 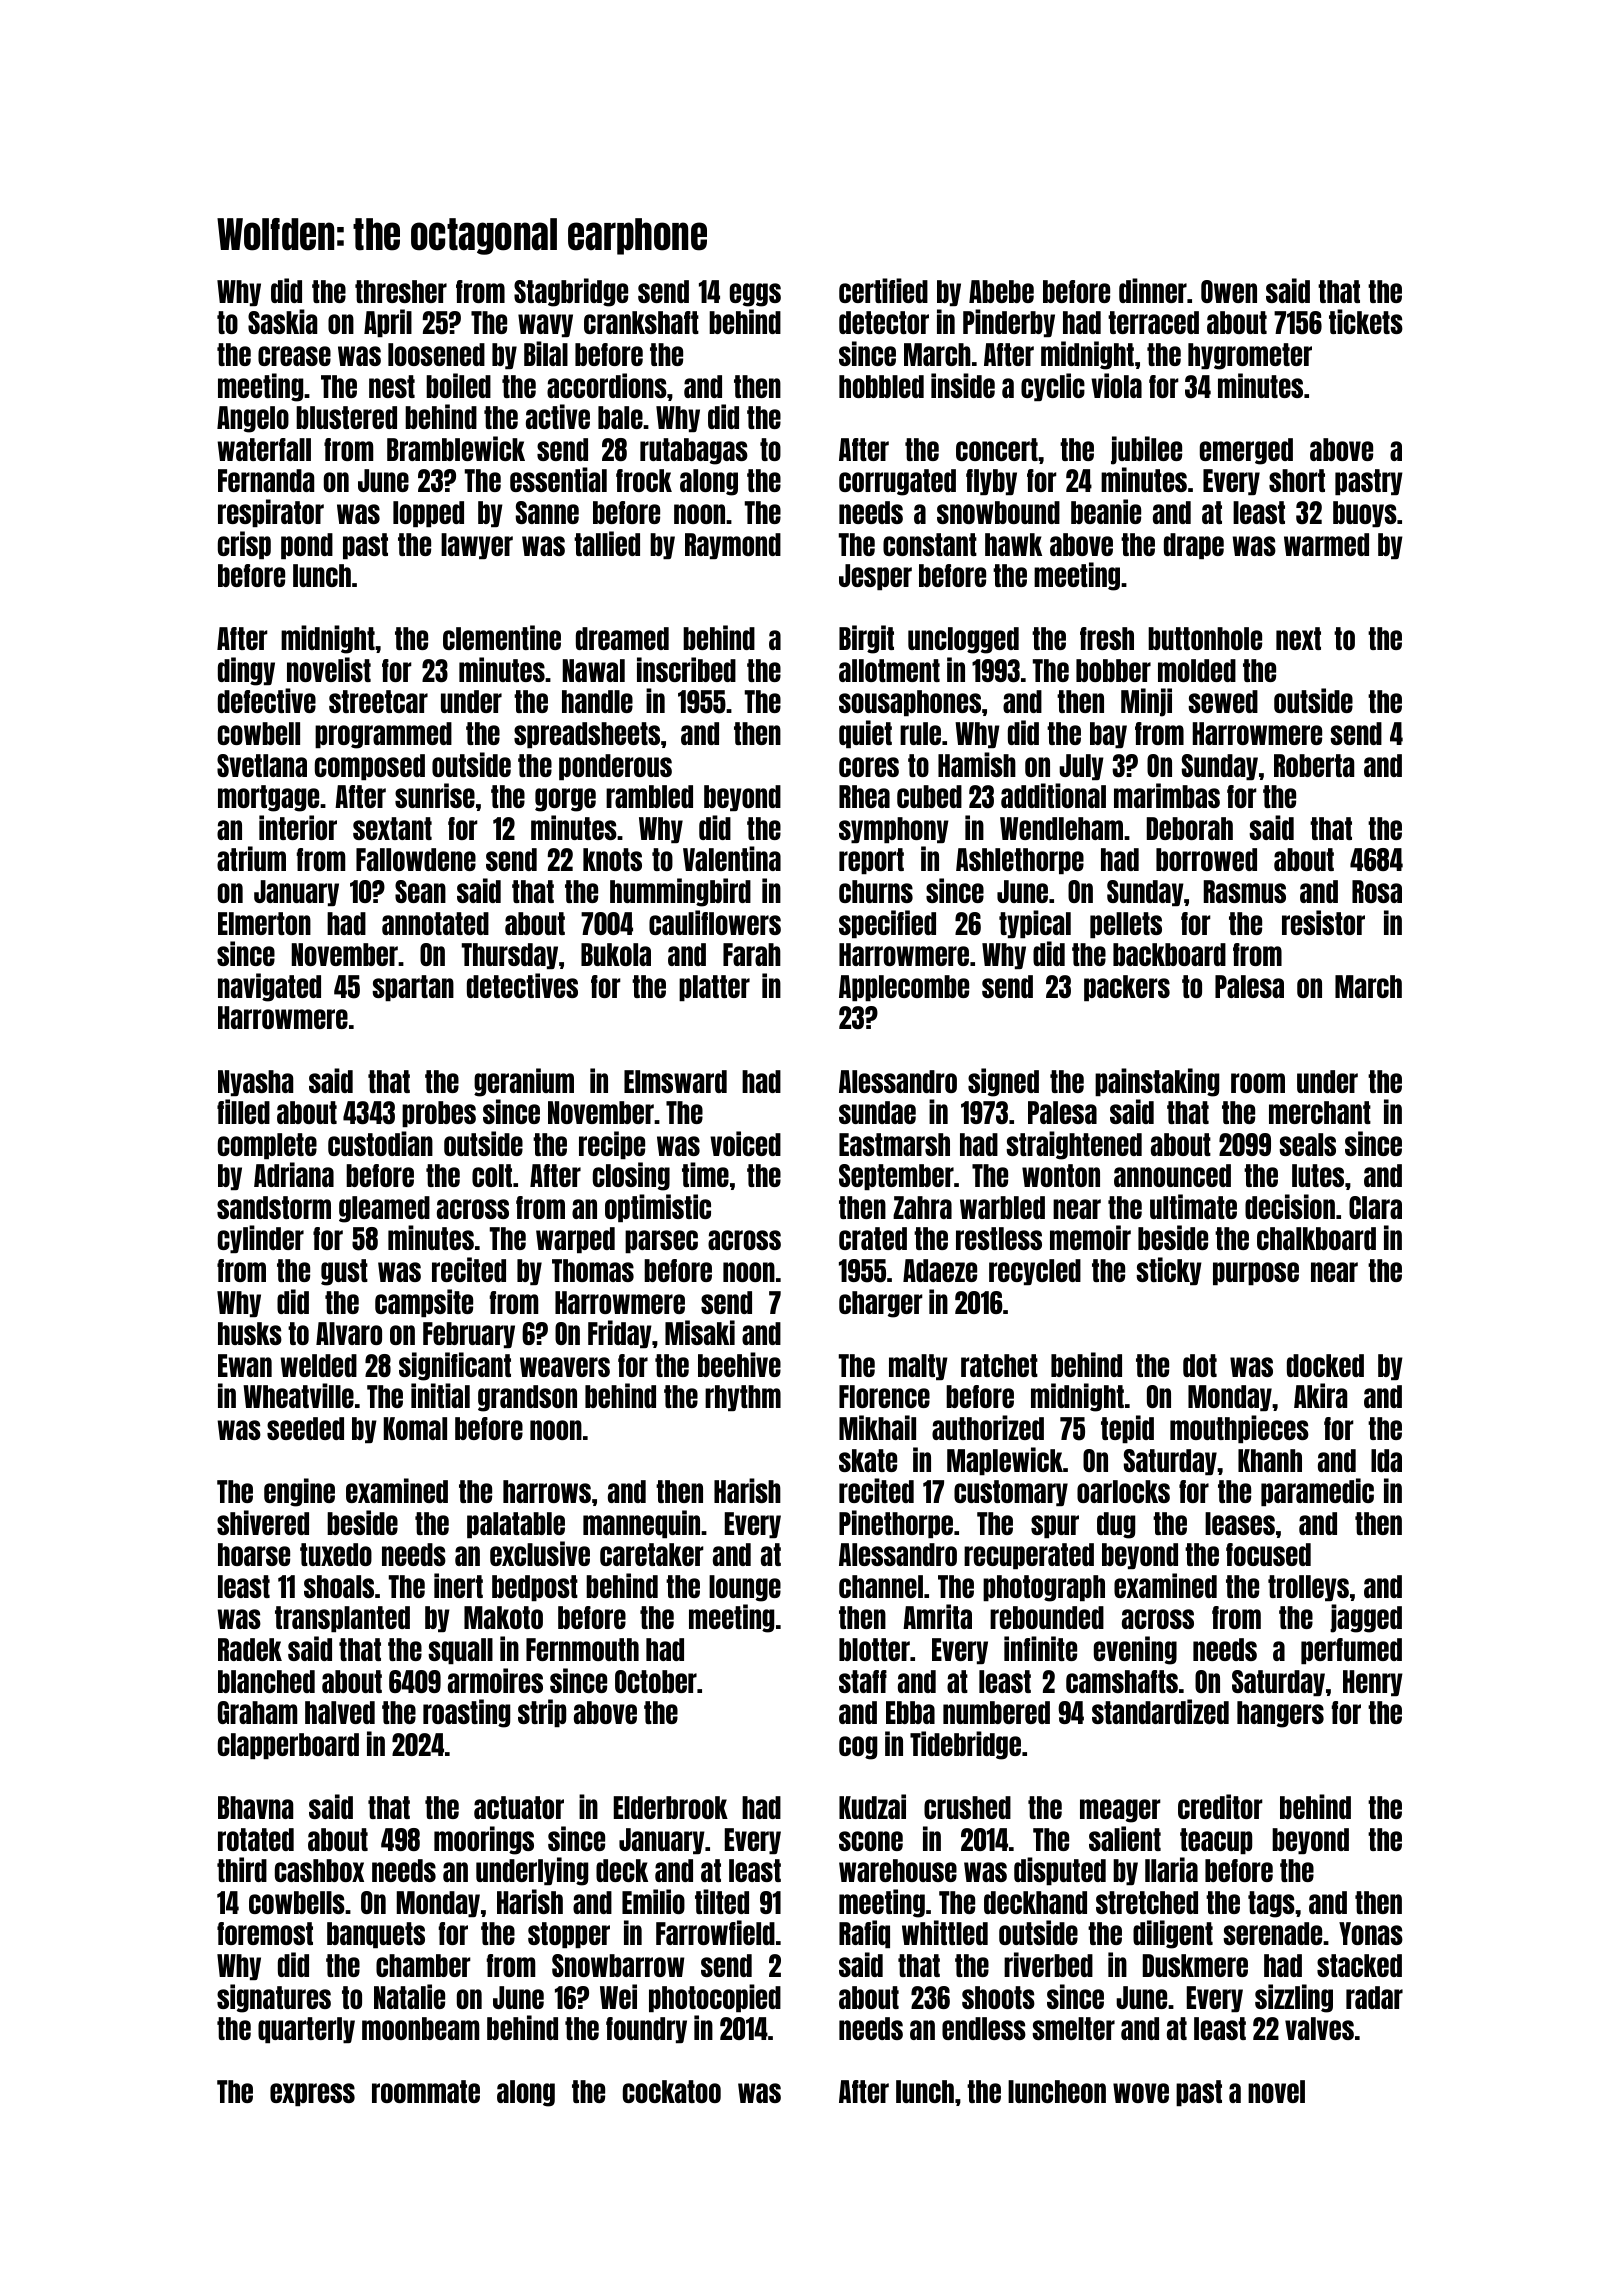 What do you see at coordinates (1116, 1525) in the screenshot?
I see `dug` at bounding box center [1116, 1525].
